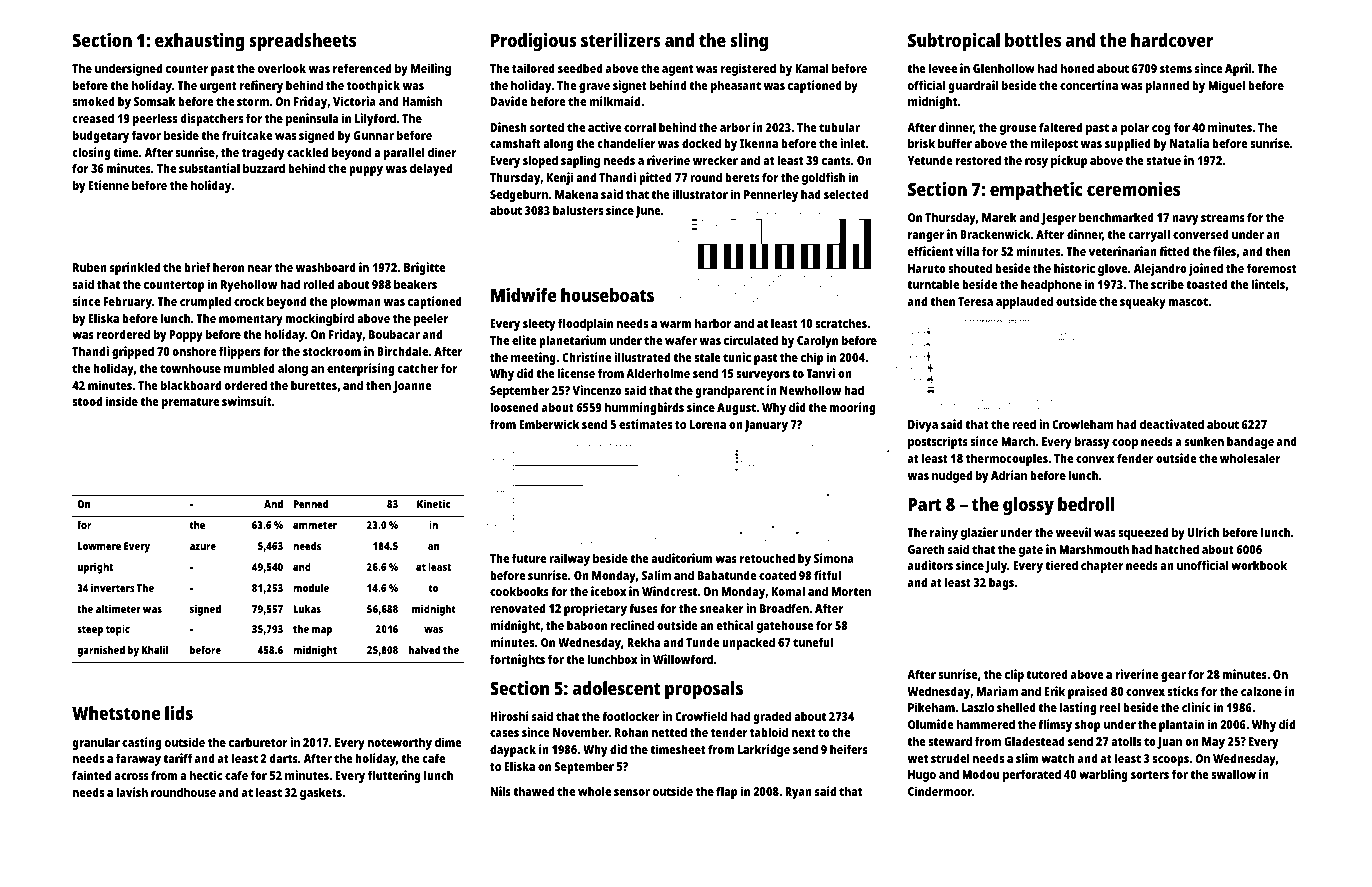 This document has width=1372, height=887. What do you see at coordinates (1128, 144) in the document?
I see `supplied` at bounding box center [1128, 144].
